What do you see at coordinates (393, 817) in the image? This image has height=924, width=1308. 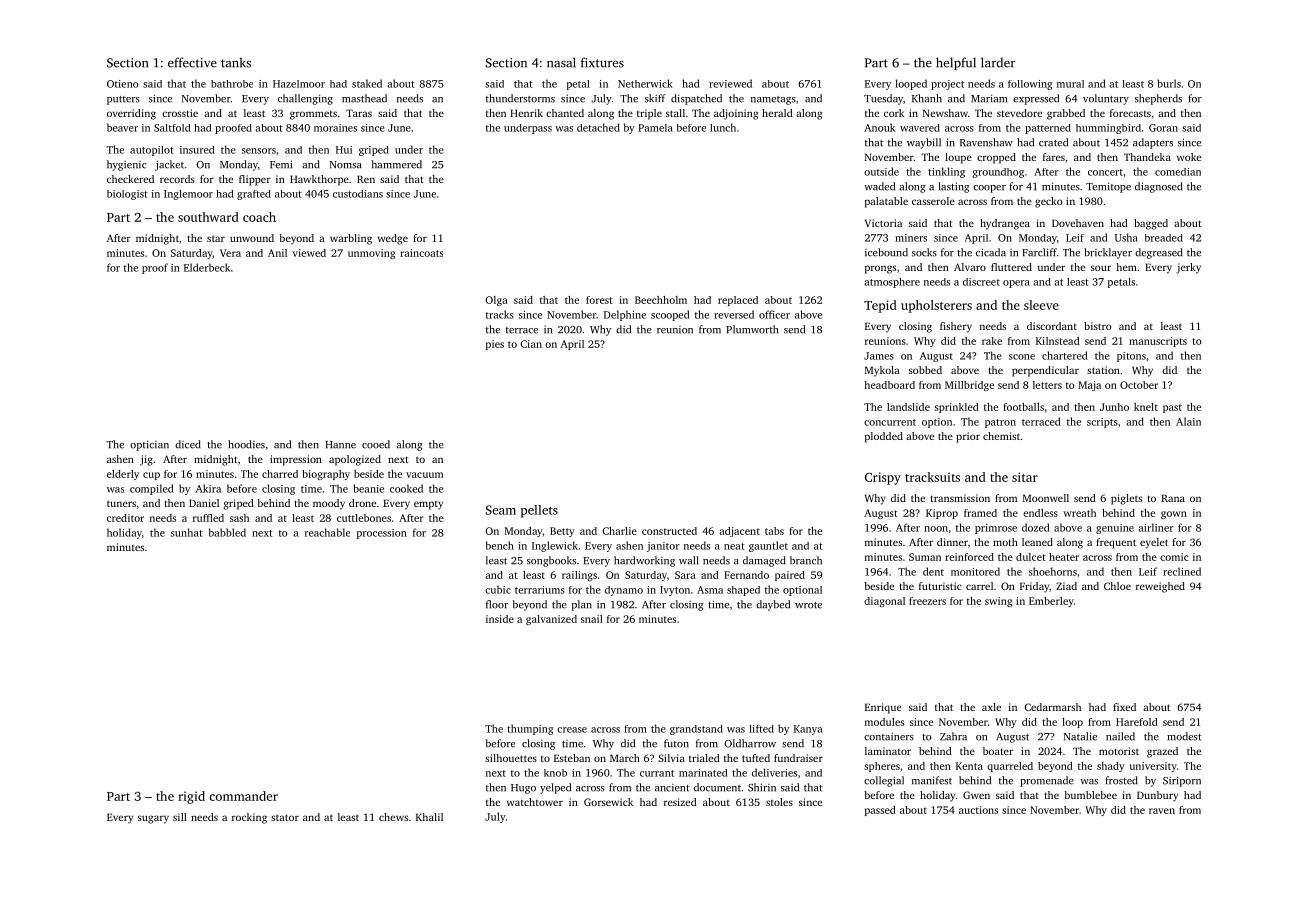 I see `chews` at bounding box center [393, 817].
